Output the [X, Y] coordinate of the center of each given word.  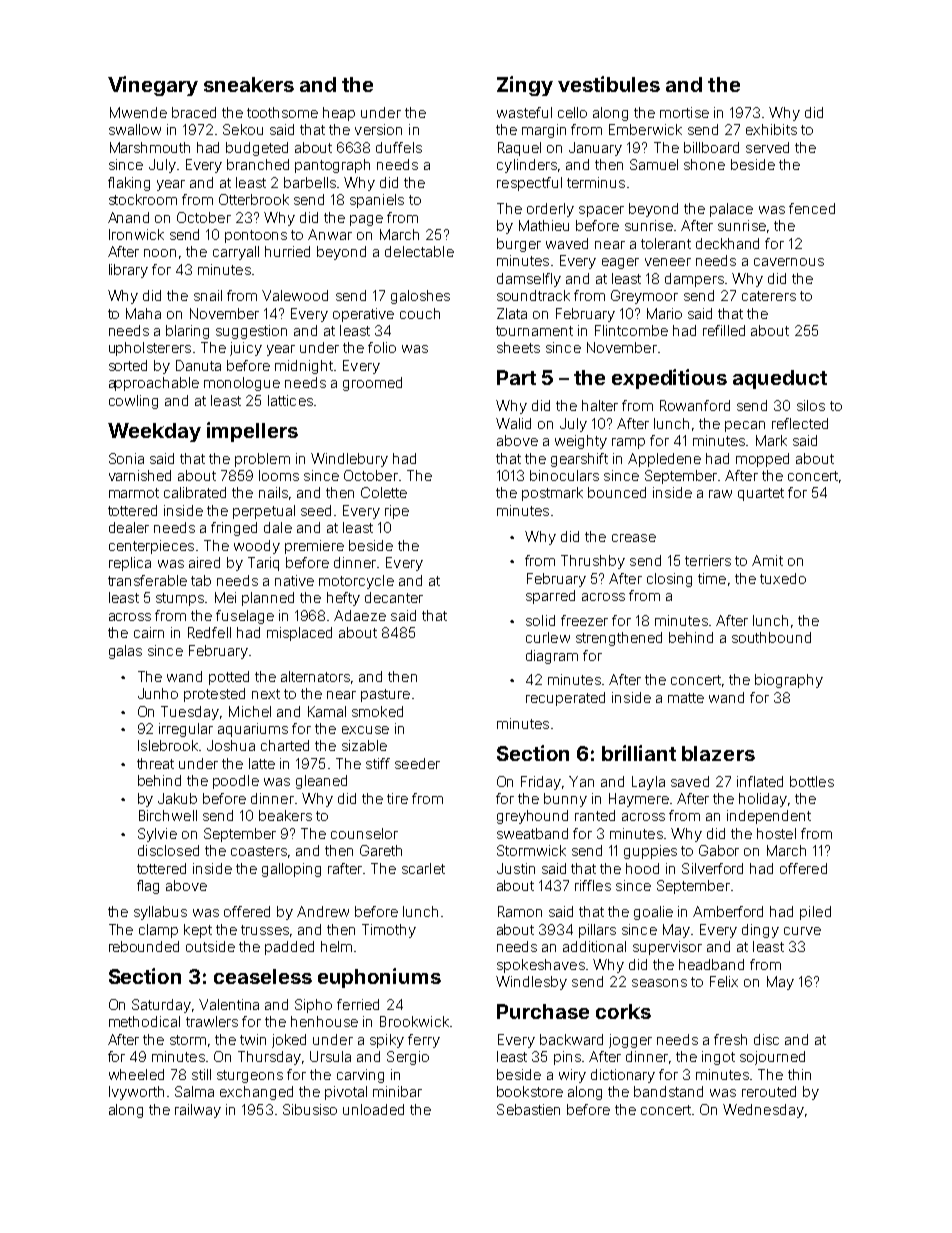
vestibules [609, 84]
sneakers [249, 84]
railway [198, 1111]
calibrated [195, 492]
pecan [745, 426]
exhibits [771, 129]
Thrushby [593, 562]
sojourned [772, 1058]
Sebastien [528, 1109]
